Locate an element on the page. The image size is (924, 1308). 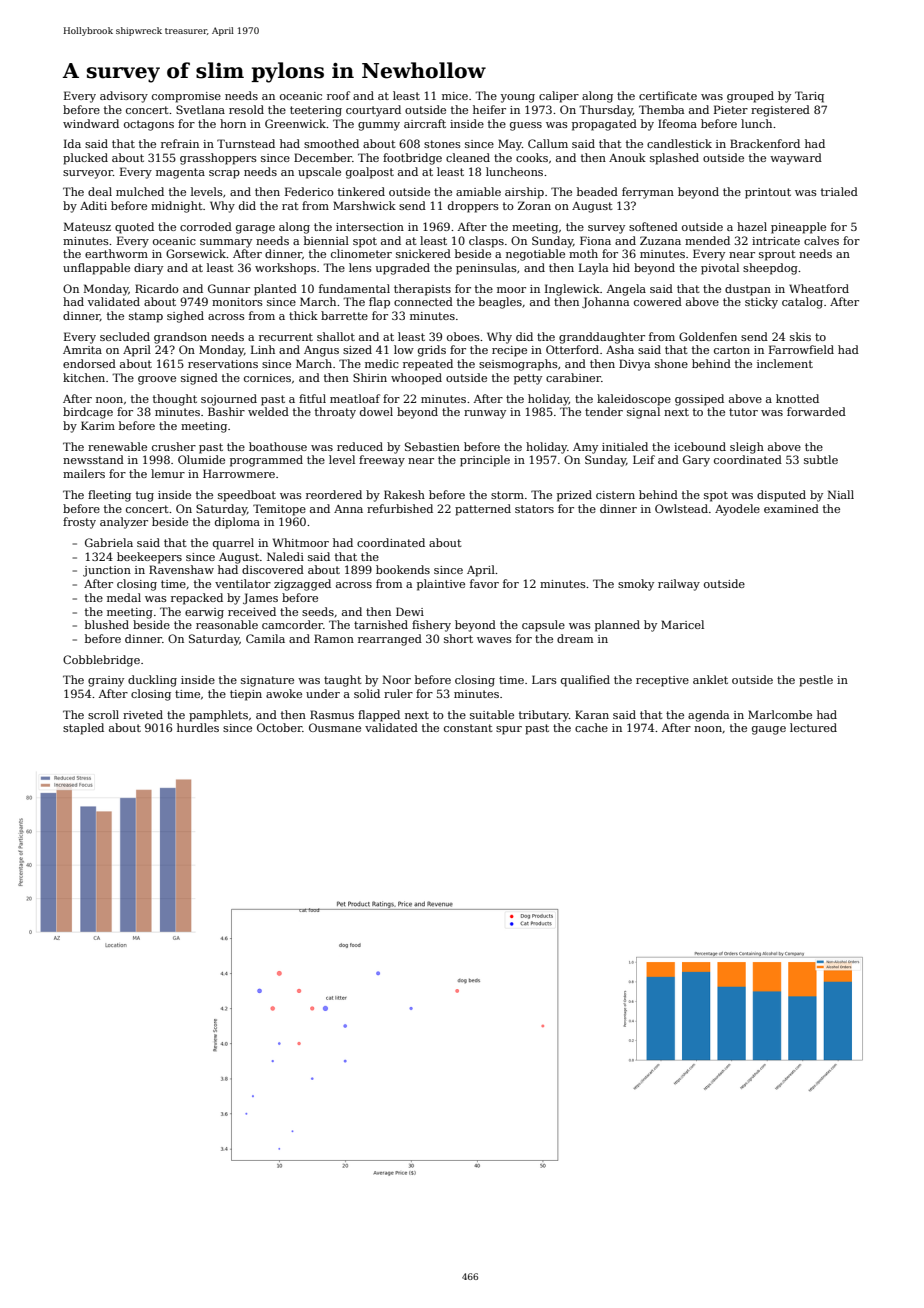
railway is located at coordinates (679, 585).
